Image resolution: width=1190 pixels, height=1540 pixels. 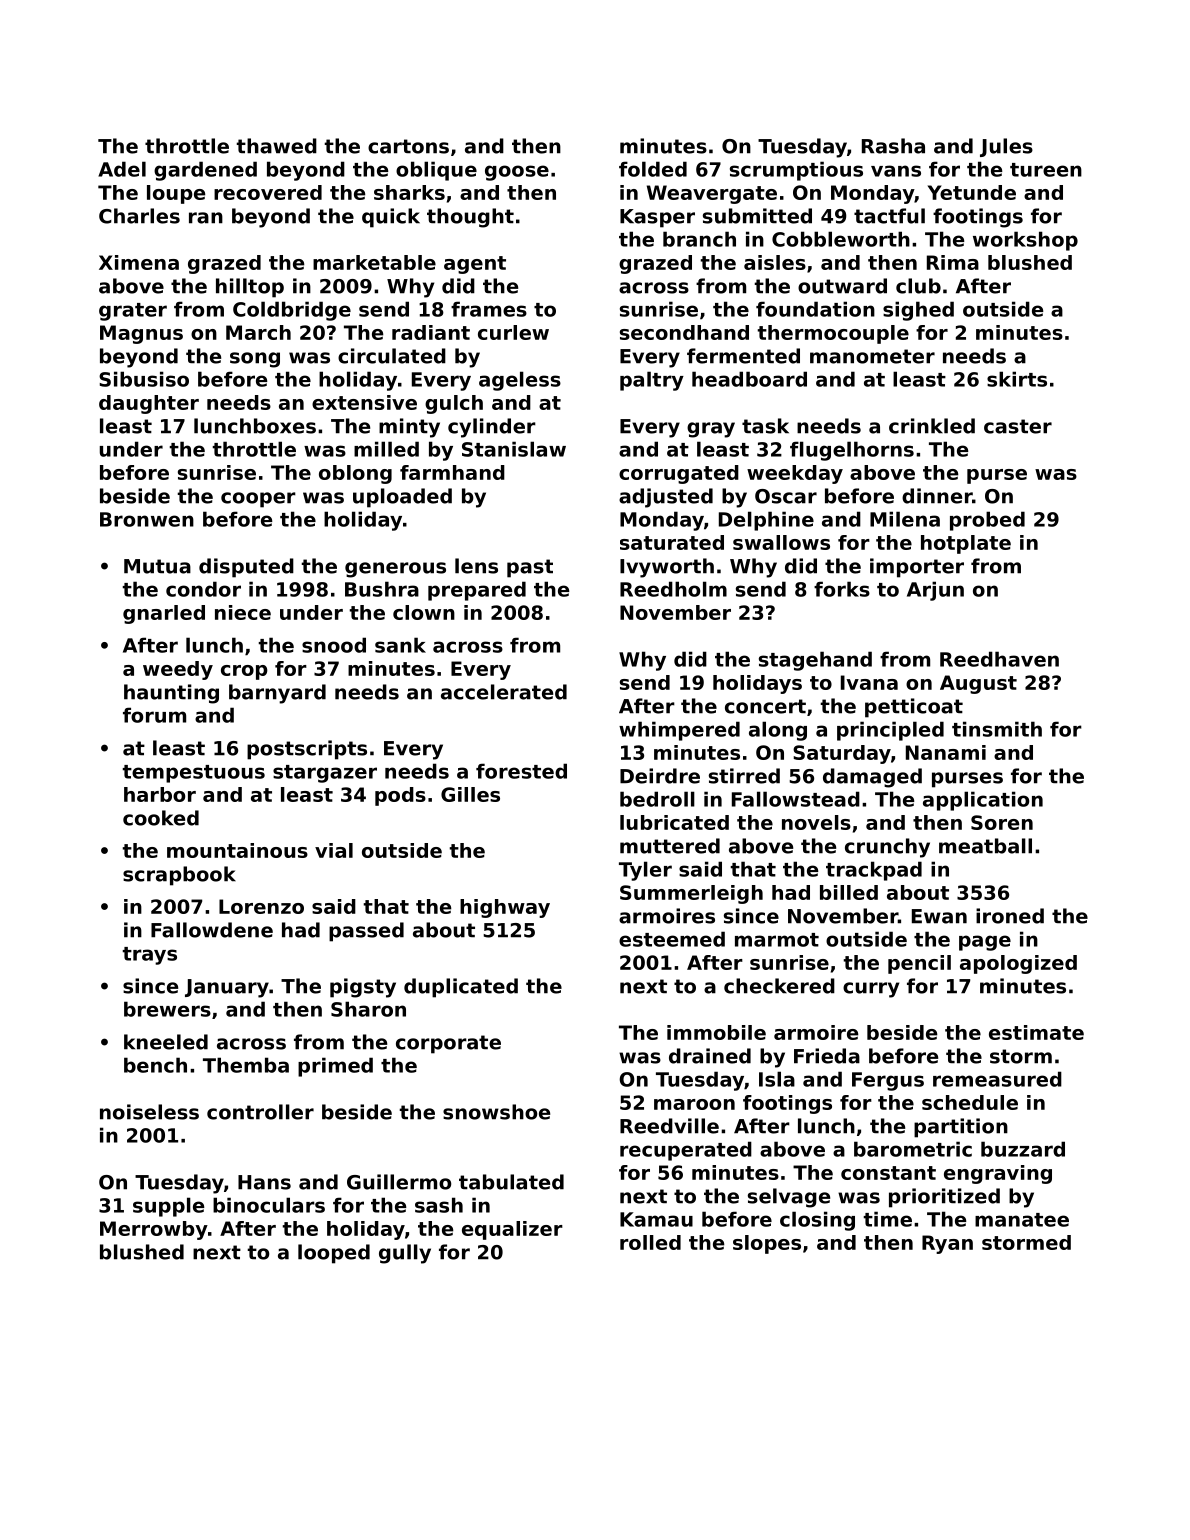 What do you see at coordinates (122, 169) in the page?
I see `Adel` at bounding box center [122, 169].
